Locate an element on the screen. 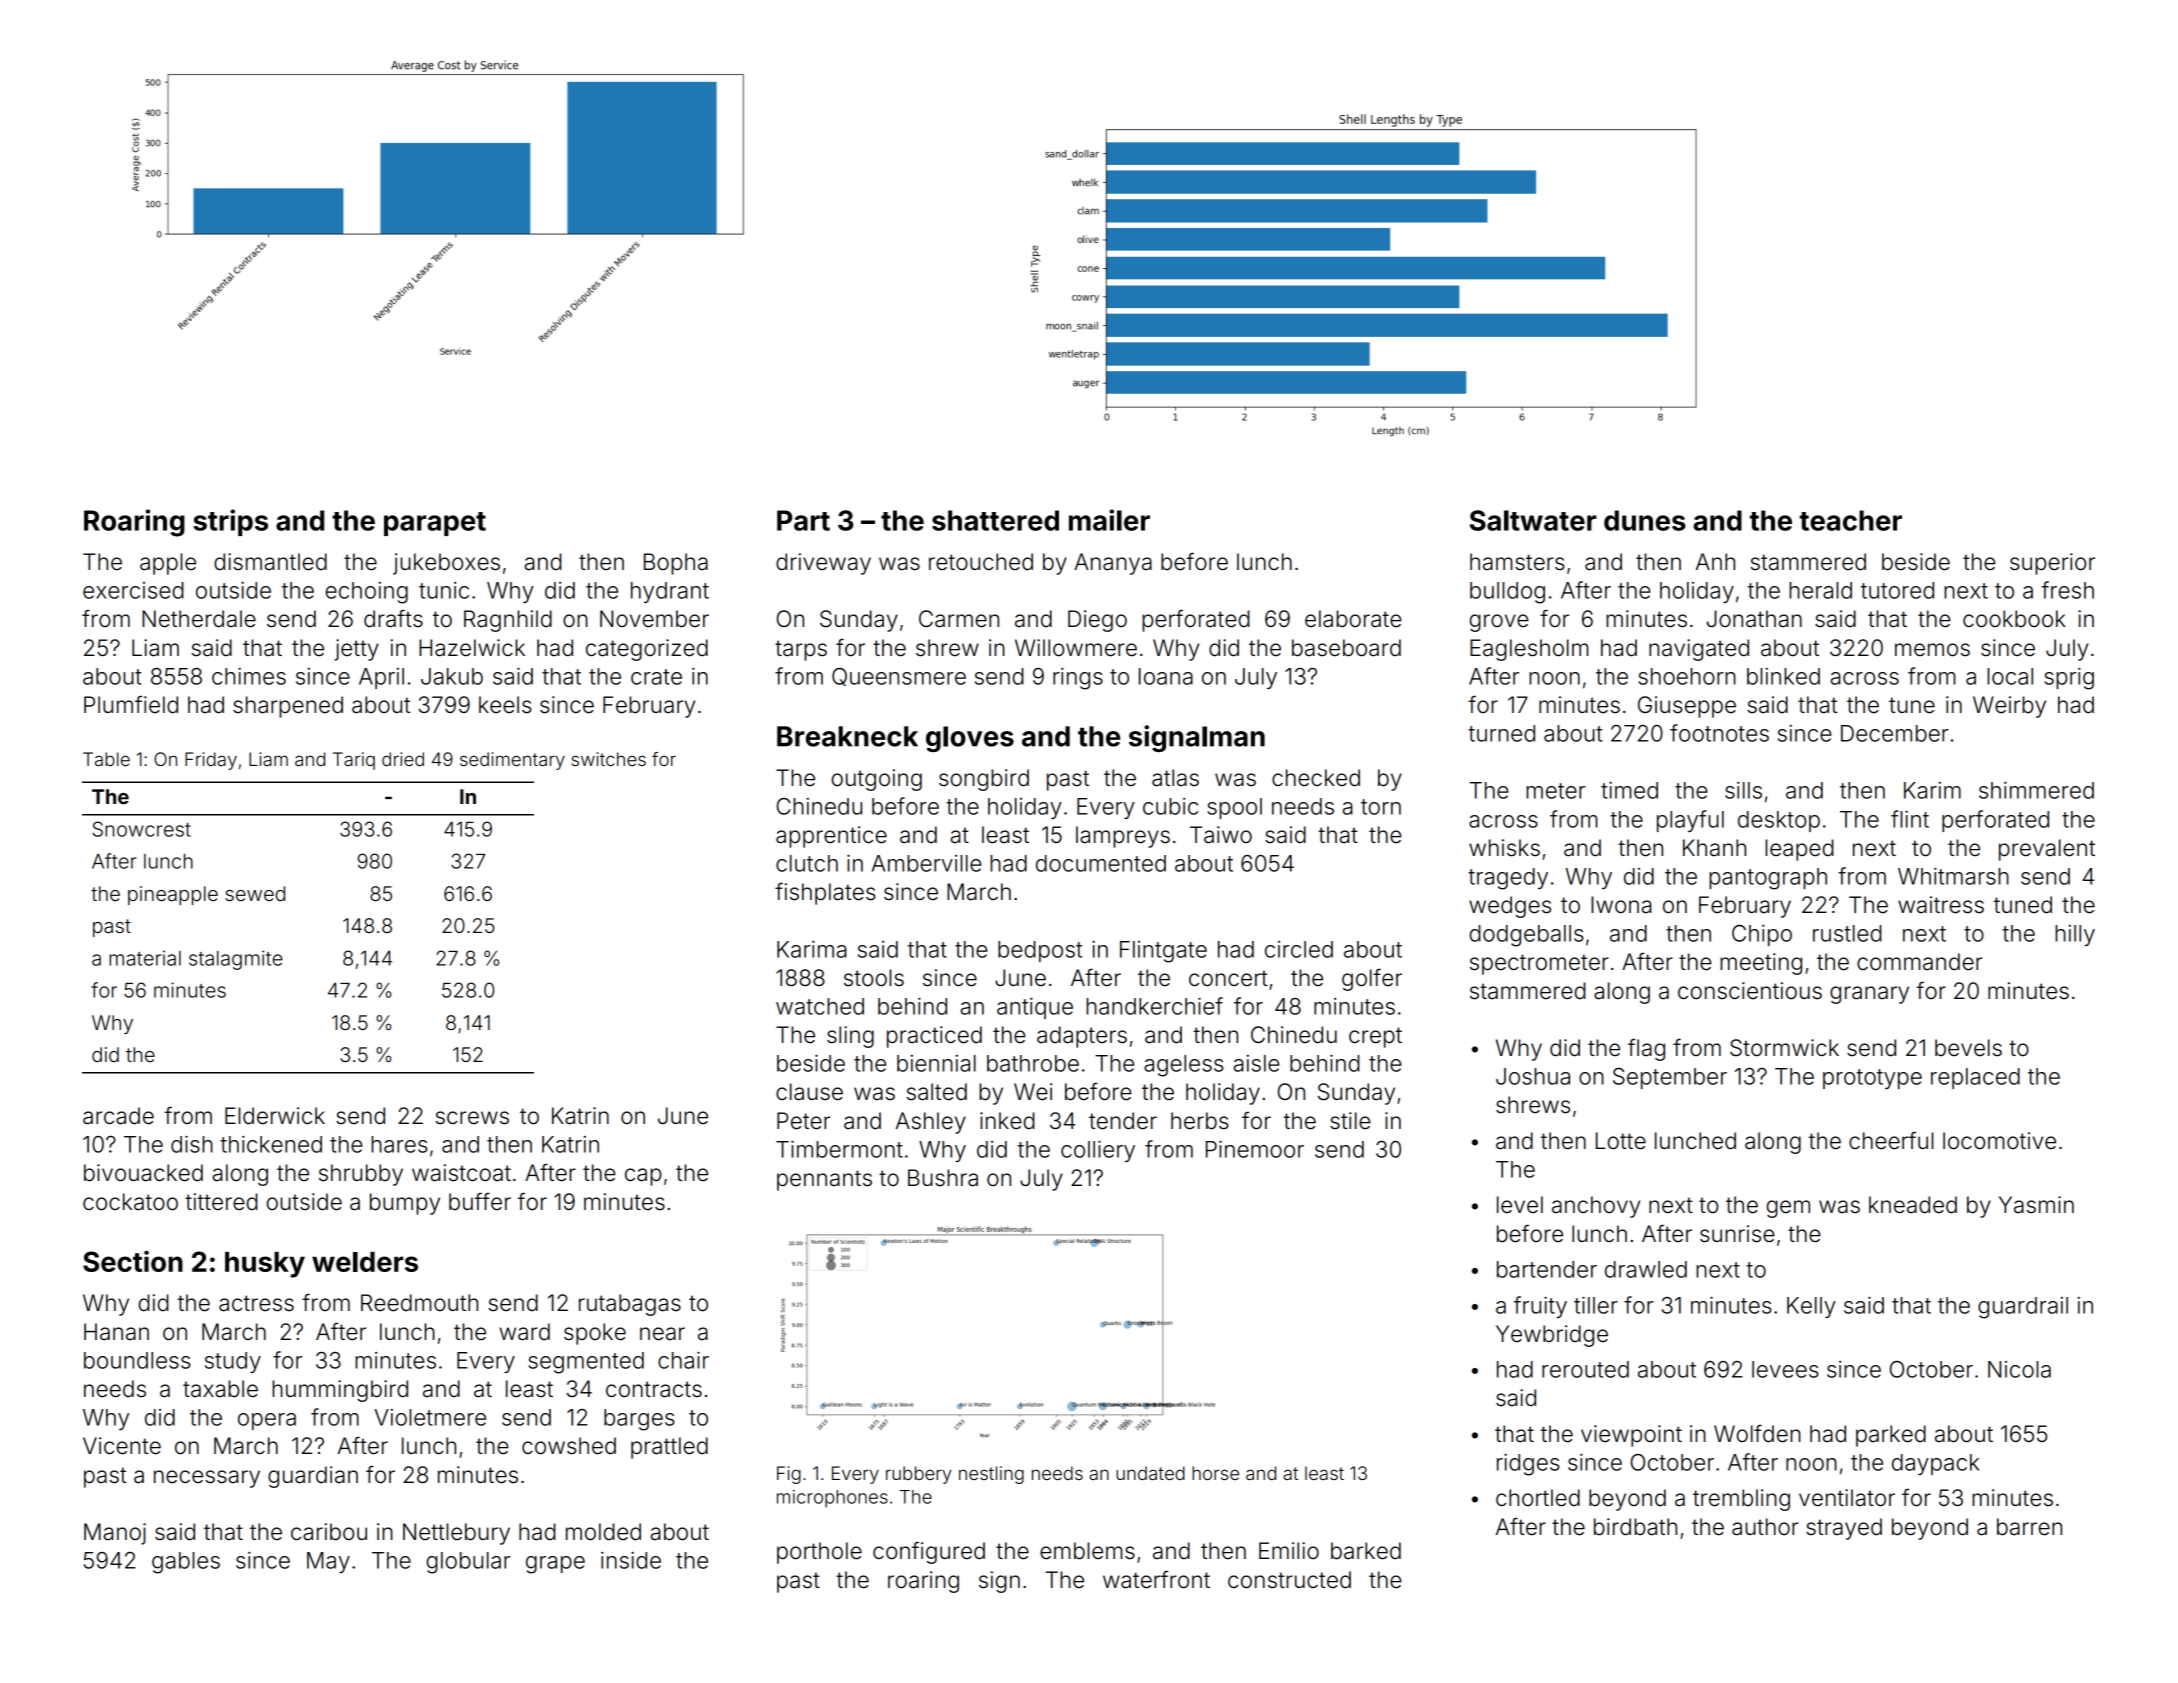 The height and width of the screenshot is (1683, 2178). cap is located at coordinates (643, 1177).
